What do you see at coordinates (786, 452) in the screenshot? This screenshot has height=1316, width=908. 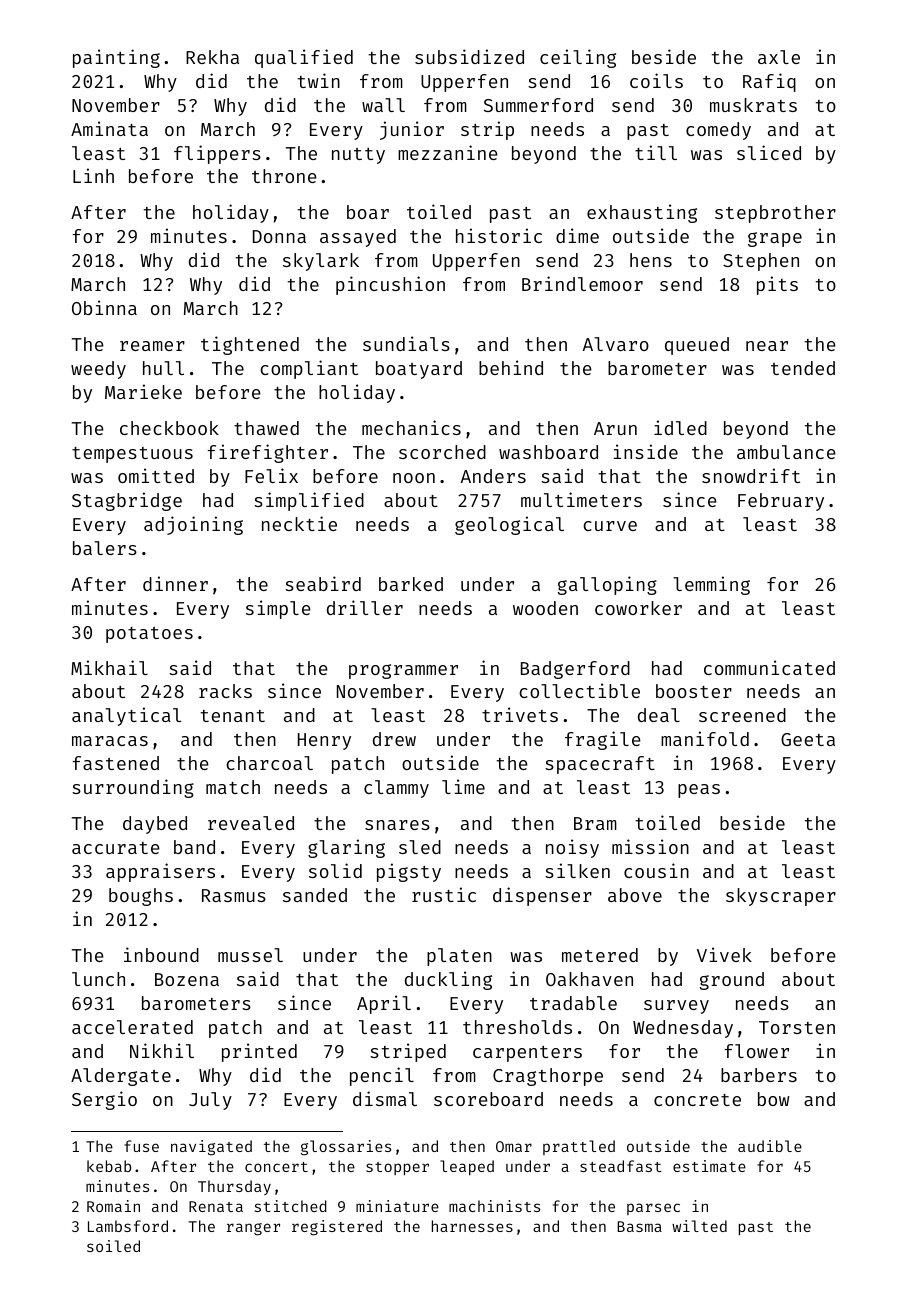 I see `ambulance` at bounding box center [786, 452].
